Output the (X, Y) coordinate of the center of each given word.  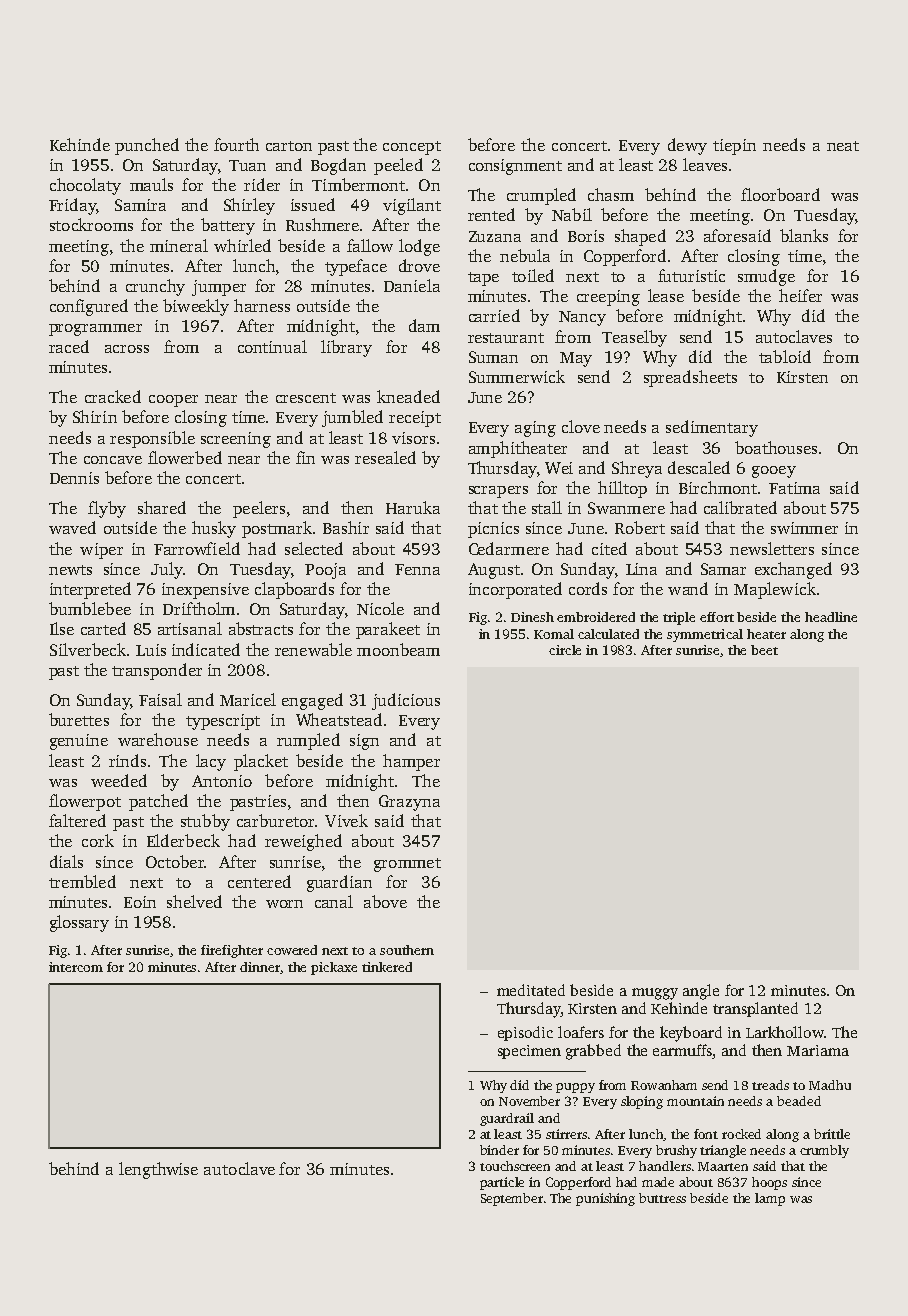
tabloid (785, 356)
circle (565, 650)
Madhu (830, 1085)
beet (764, 650)
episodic (525, 1033)
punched (147, 146)
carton (289, 146)
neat (843, 146)
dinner (260, 968)
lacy (211, 762)
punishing (605, 1199)
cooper (173, 401)
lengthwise (158, 1170)
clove (581, 426)
